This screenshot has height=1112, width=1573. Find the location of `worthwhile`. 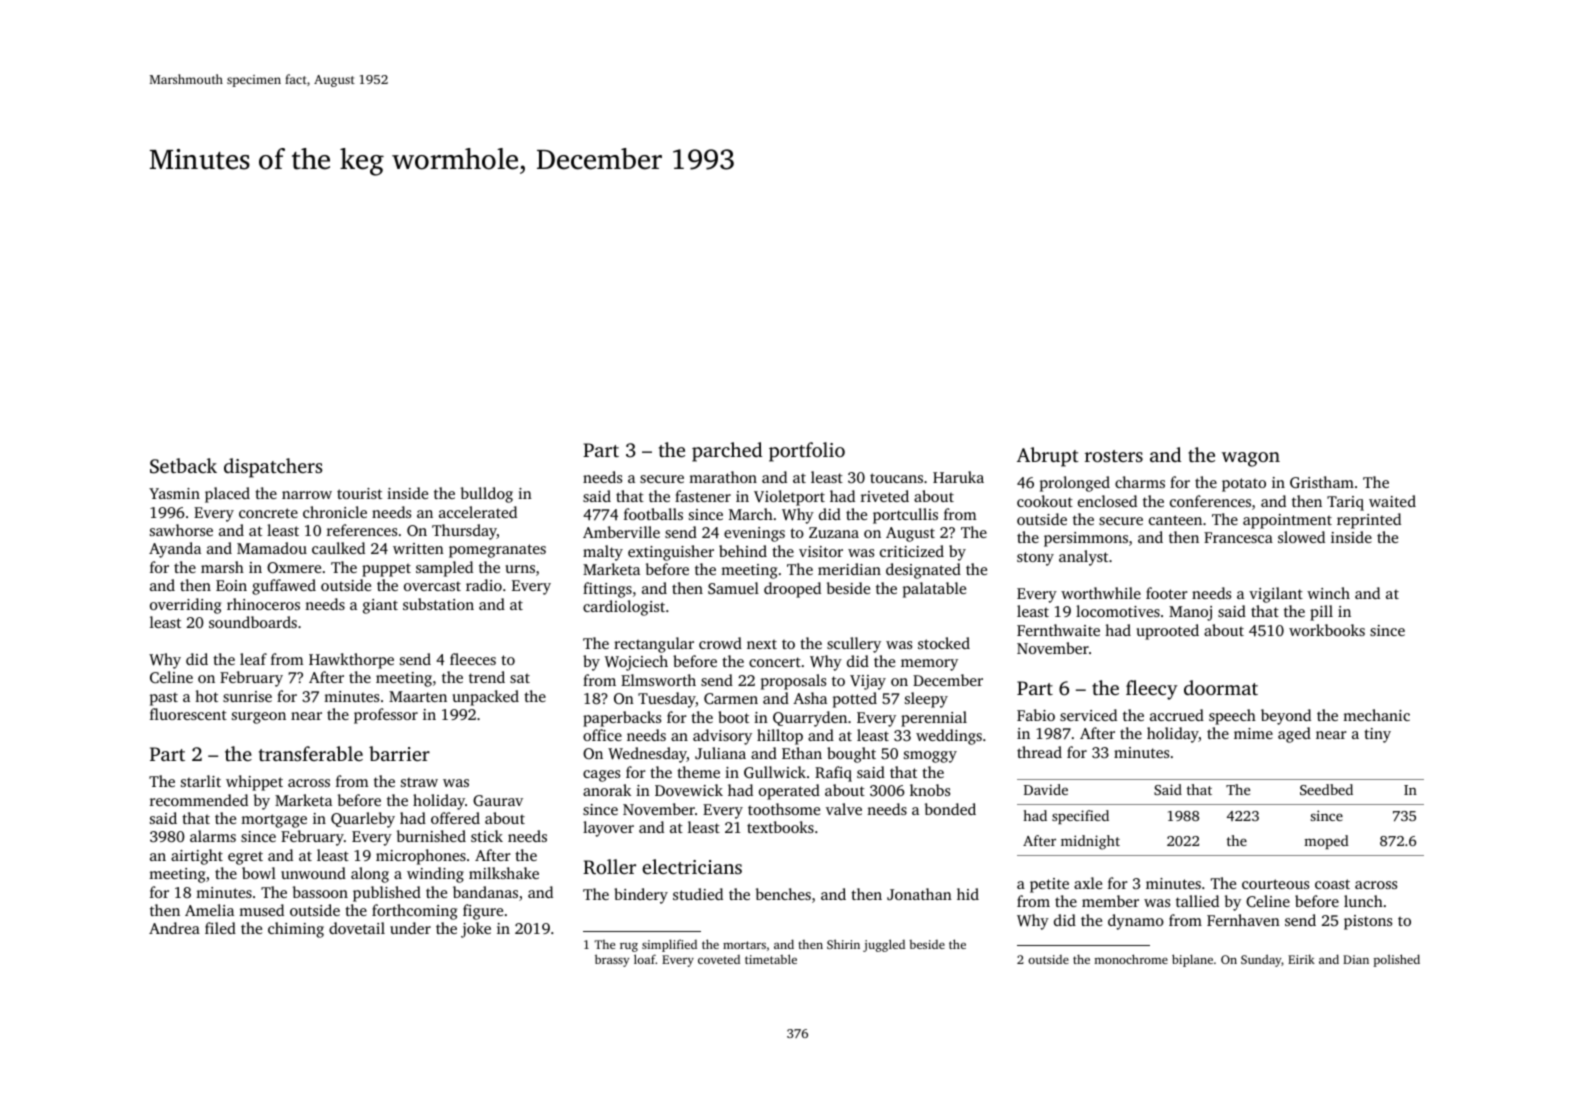

worthwhile is located at coordinates (1101, 593).
